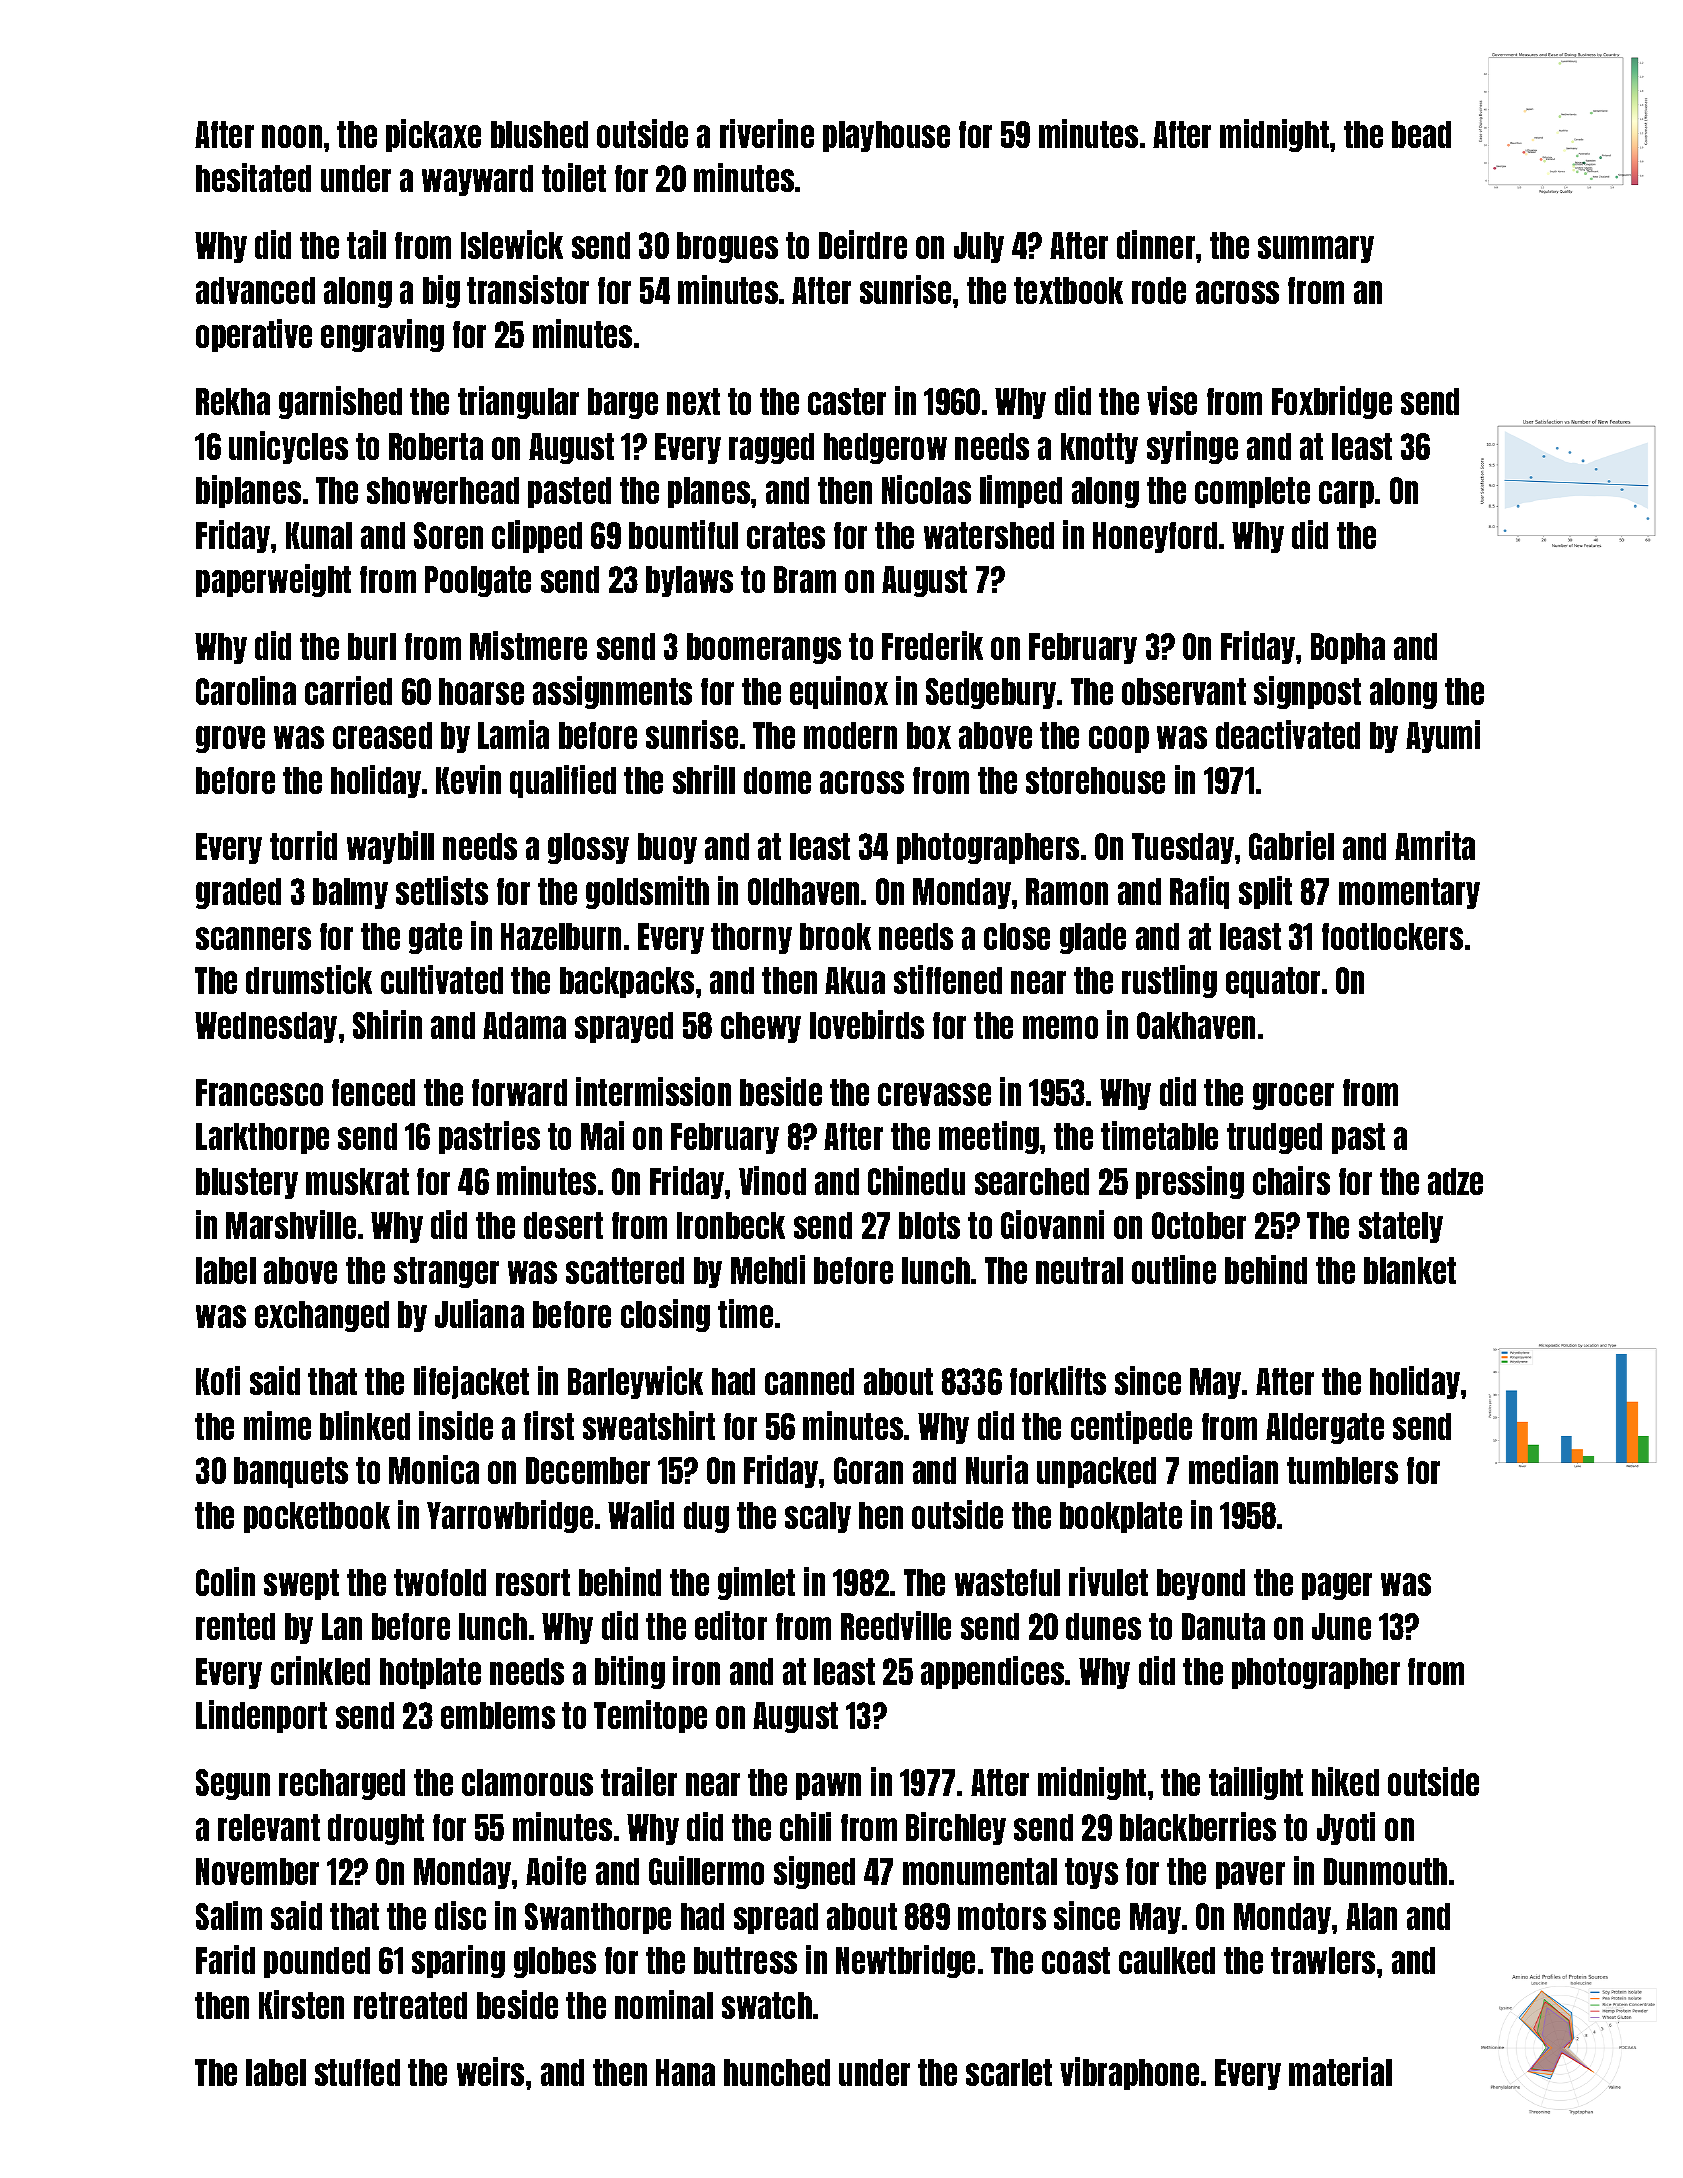  Describe the element at coordinates (539, 134) in the page. I see `blushed` at that location.
